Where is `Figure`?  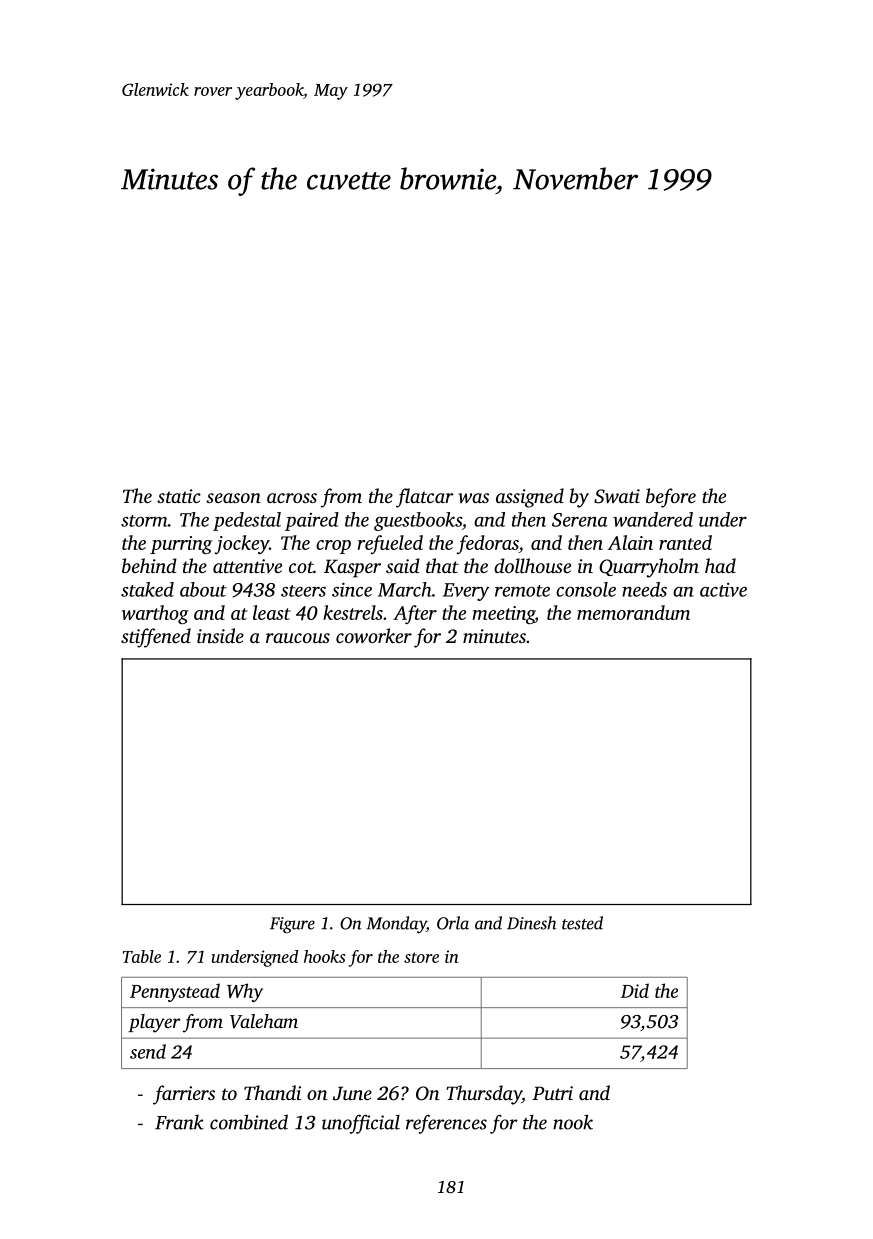
Figure is located at coordinates (292, 925).
